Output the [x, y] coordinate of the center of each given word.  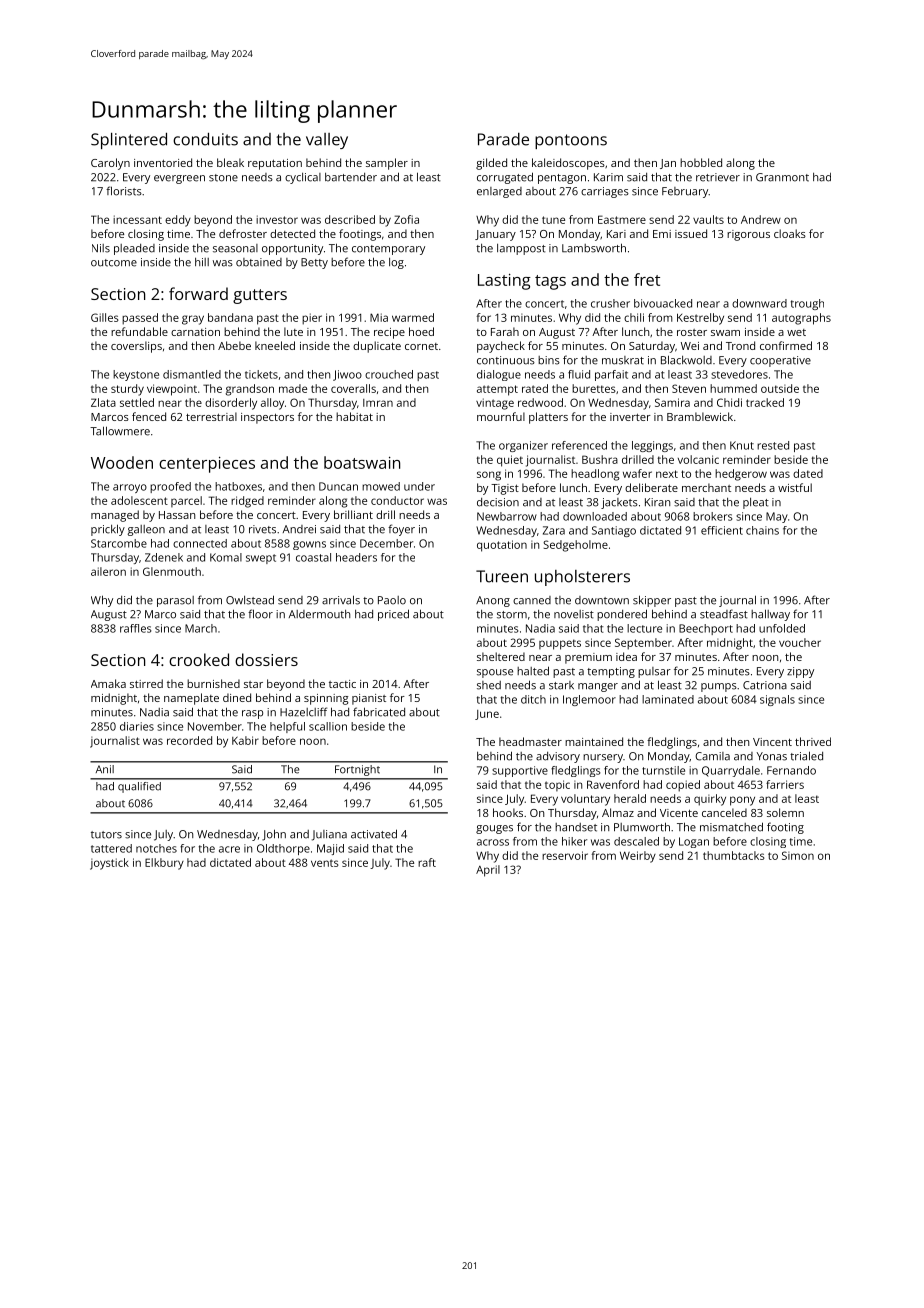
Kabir [245, 740]
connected [200, 543]
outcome [114, 263]
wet [796, 332]
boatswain [362, 462]
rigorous [748, 235]
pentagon [562, 179]
